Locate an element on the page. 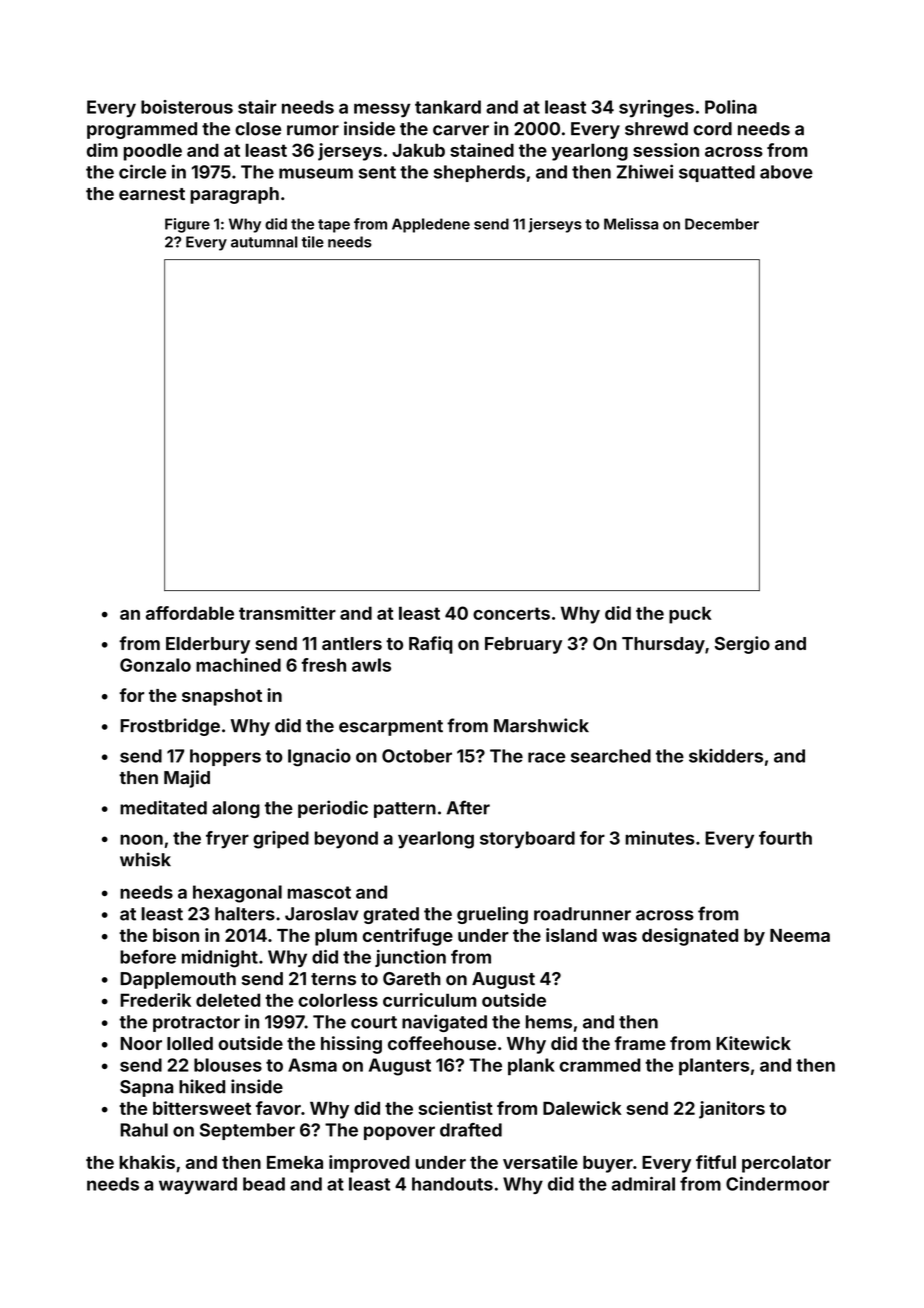  December is located at coordinates (722, 224).
